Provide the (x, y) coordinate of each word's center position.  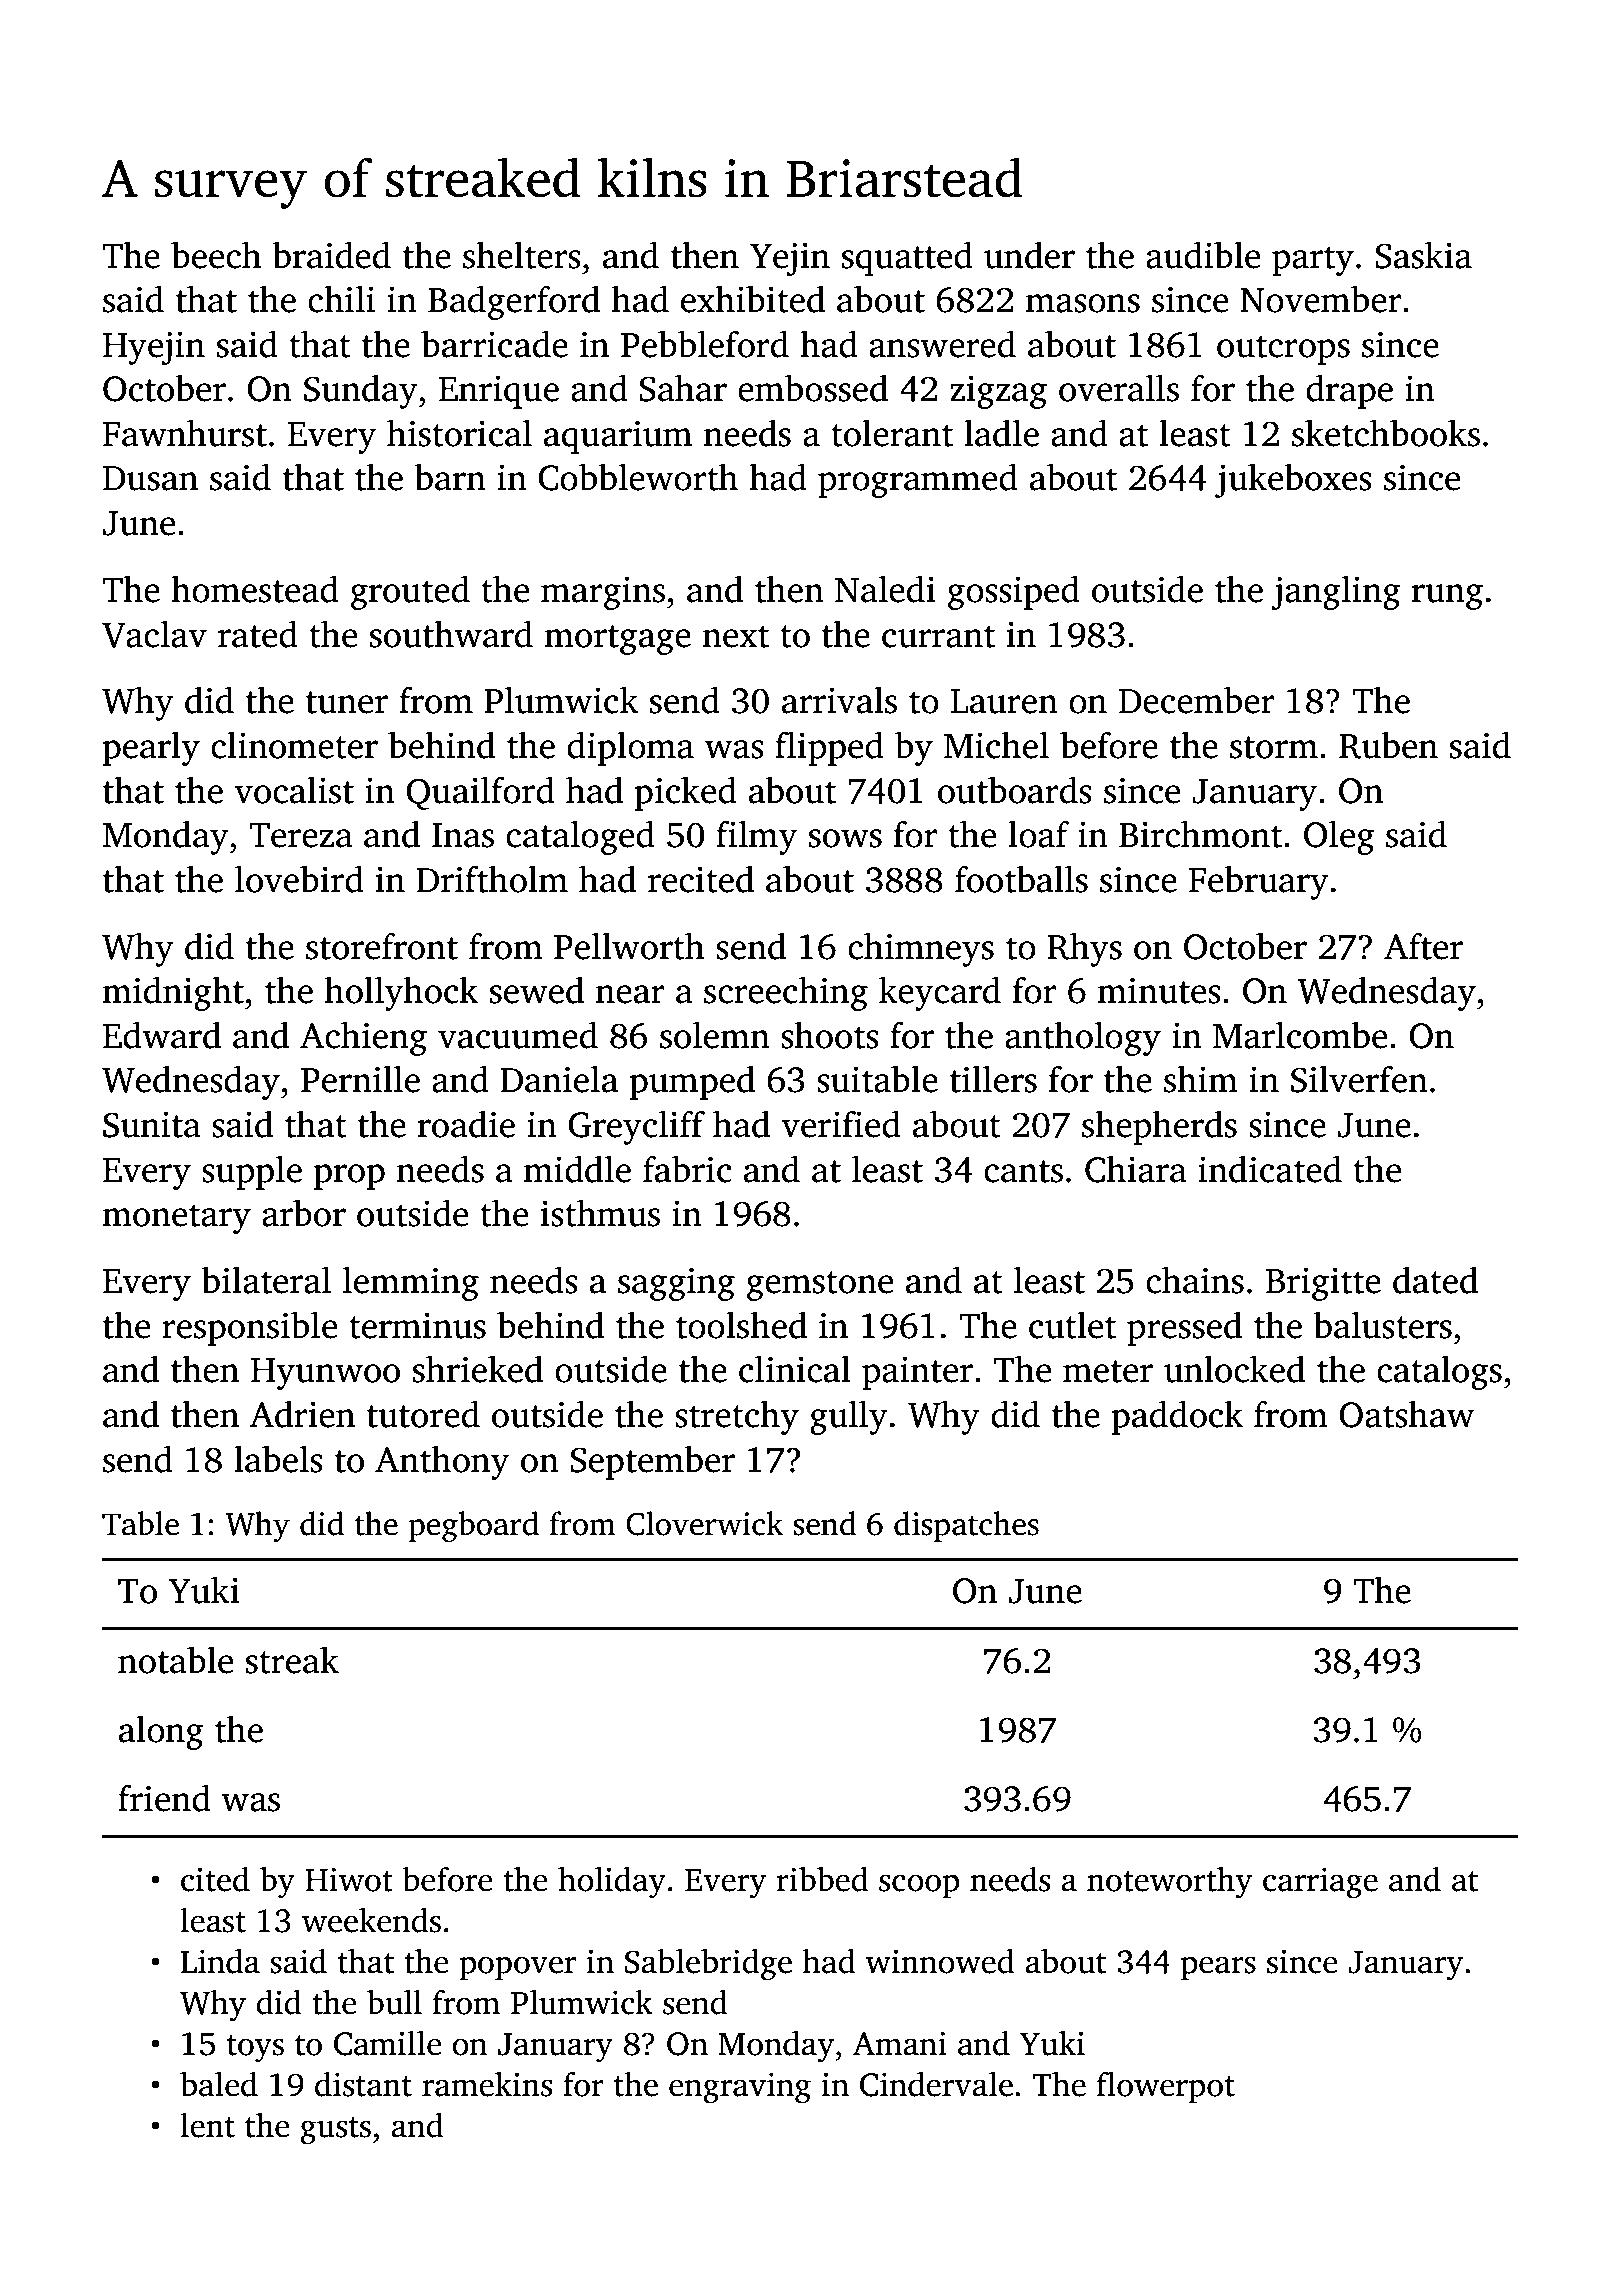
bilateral (266, 1280)
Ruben (1388, 745)
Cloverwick (704, 1523)
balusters (1382, 1325)
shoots (830, 1035)
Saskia (1423, 255)
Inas (463, 835)
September (652, 1462)
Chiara (1136, 1169)
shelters (522, 255)
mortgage (617, 640)
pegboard (473, 1526)
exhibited (753, 299)
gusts (335, 2131)
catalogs (1439, 1372)
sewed (537, 990)
